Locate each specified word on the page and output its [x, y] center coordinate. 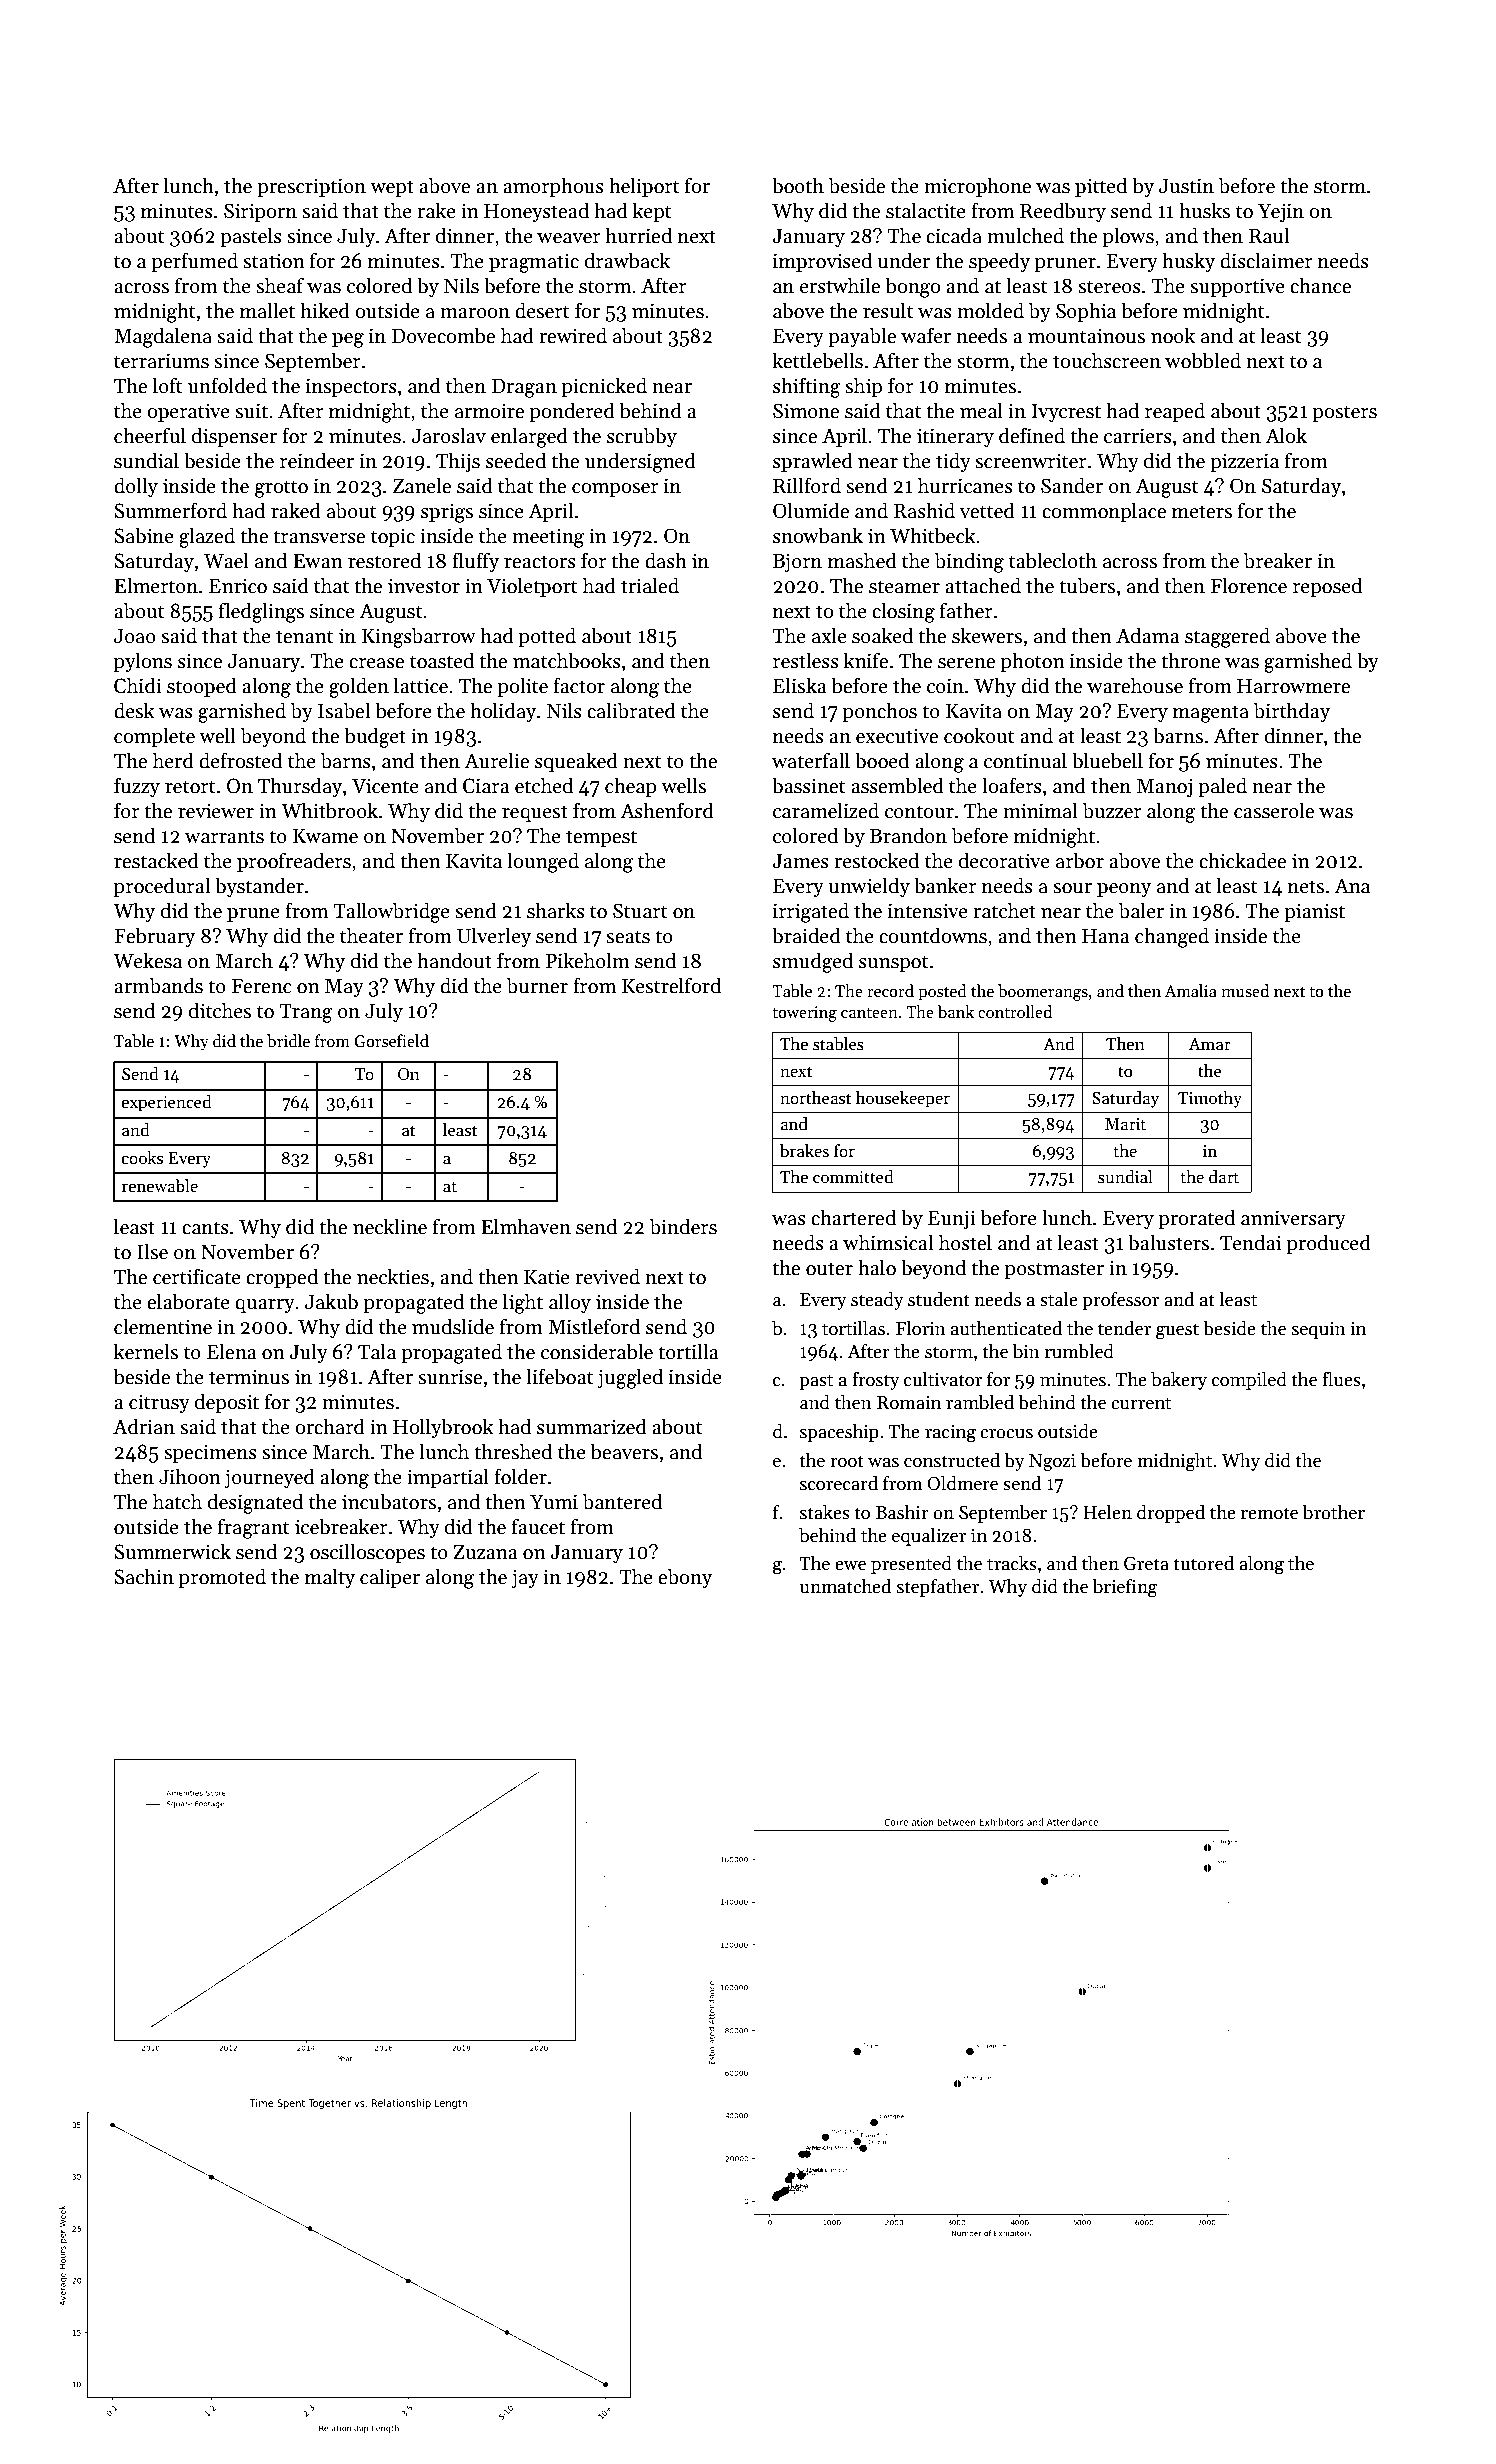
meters [1202, 512]
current [1141, 1403]
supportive [1237, 287]
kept [652, 212]
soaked [882, 635]
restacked [156, 860]
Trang [306, 1013]
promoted [222, 1578]
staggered [1227, 637]
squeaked [576, 762]
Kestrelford [671, 985]
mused [1245, 991]
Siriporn [260, 212]
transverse [319, 537]
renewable [160, 1186]
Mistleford [594, 1326]
